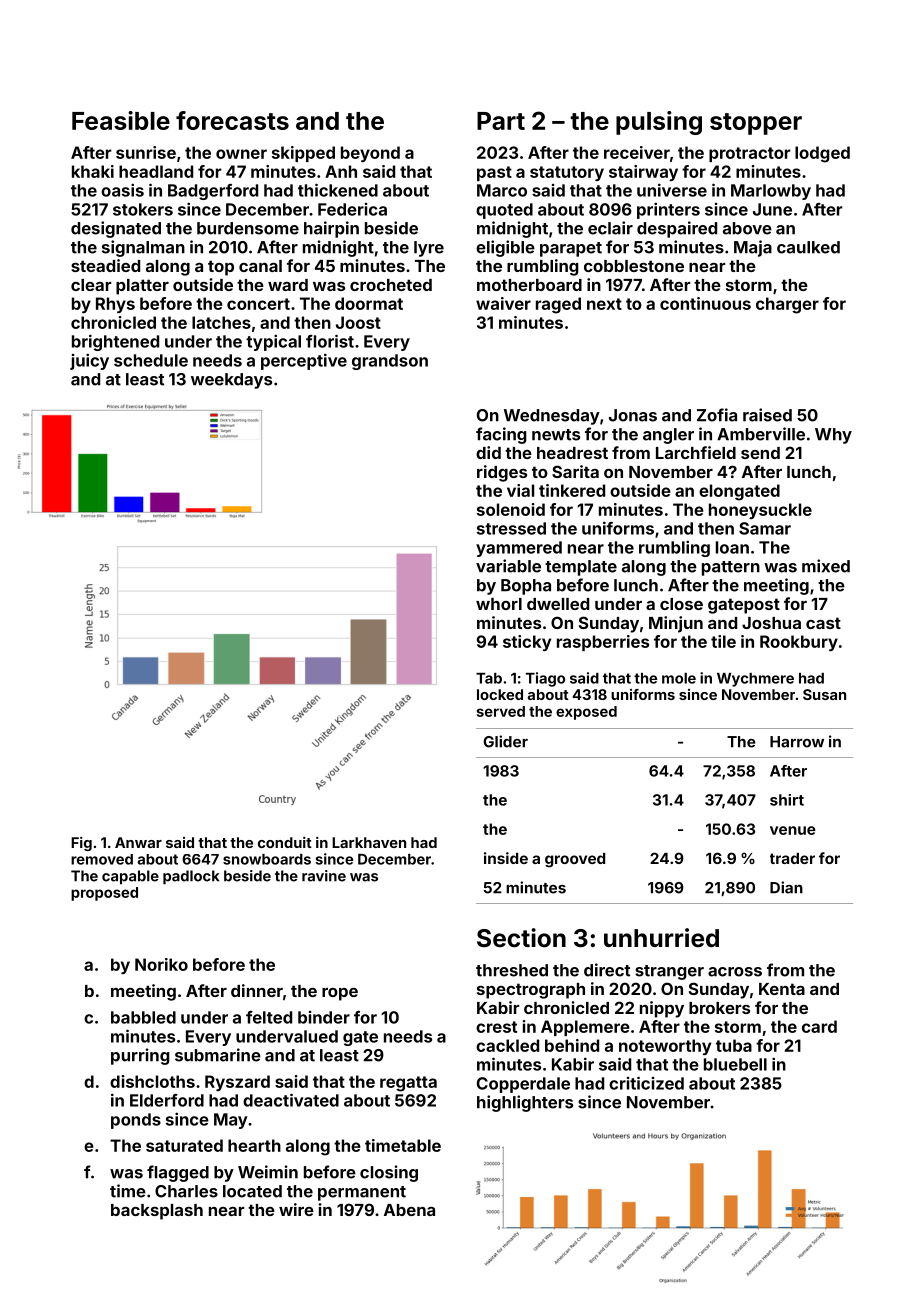 The height and width of the page is (1308, 924). Describe the element at coordinates (705, 303) in the page. I see `continuous` at that location.
